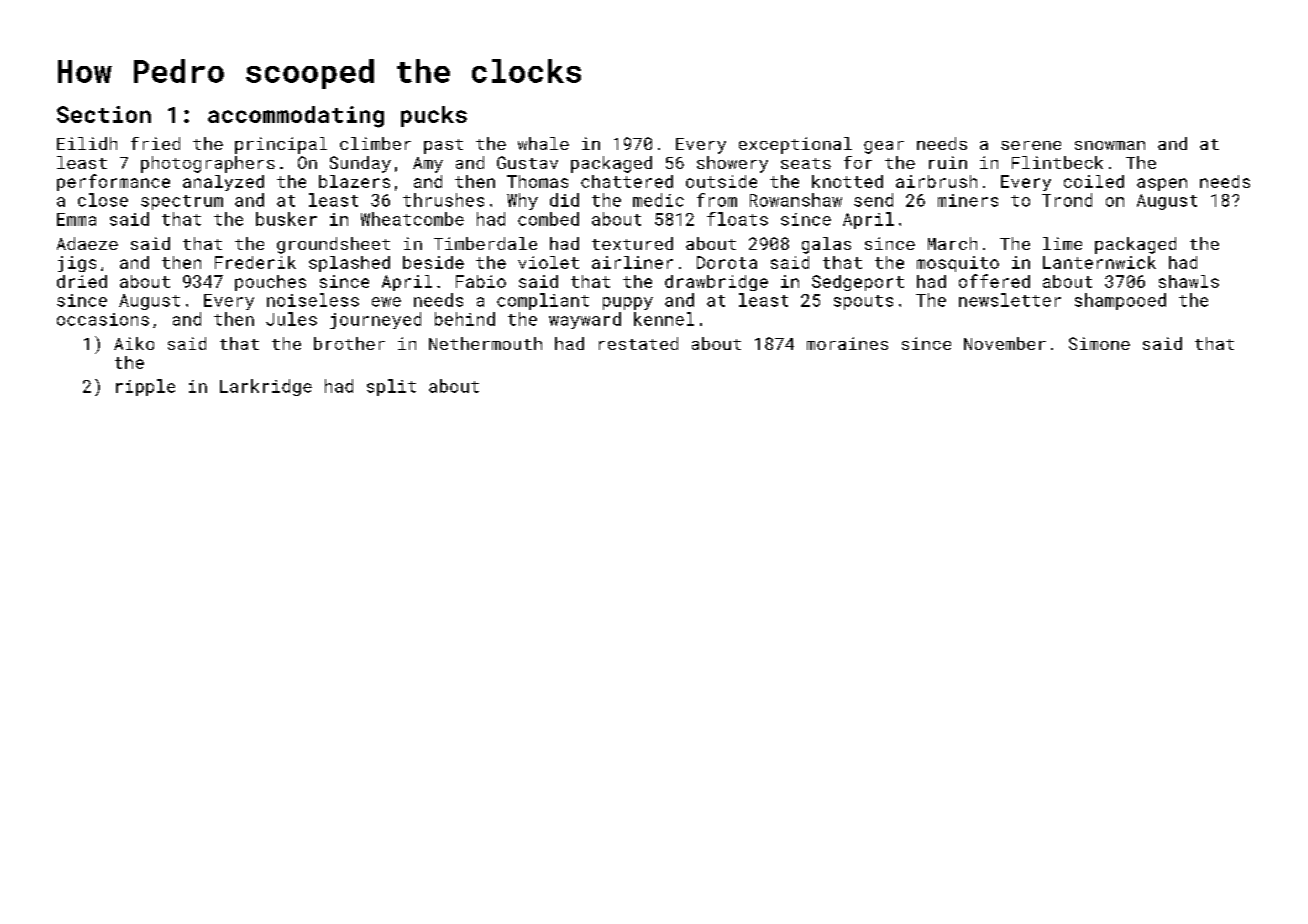 This screenshot has width=1308, height=924. I want to click on offered, so click(994, 281).
